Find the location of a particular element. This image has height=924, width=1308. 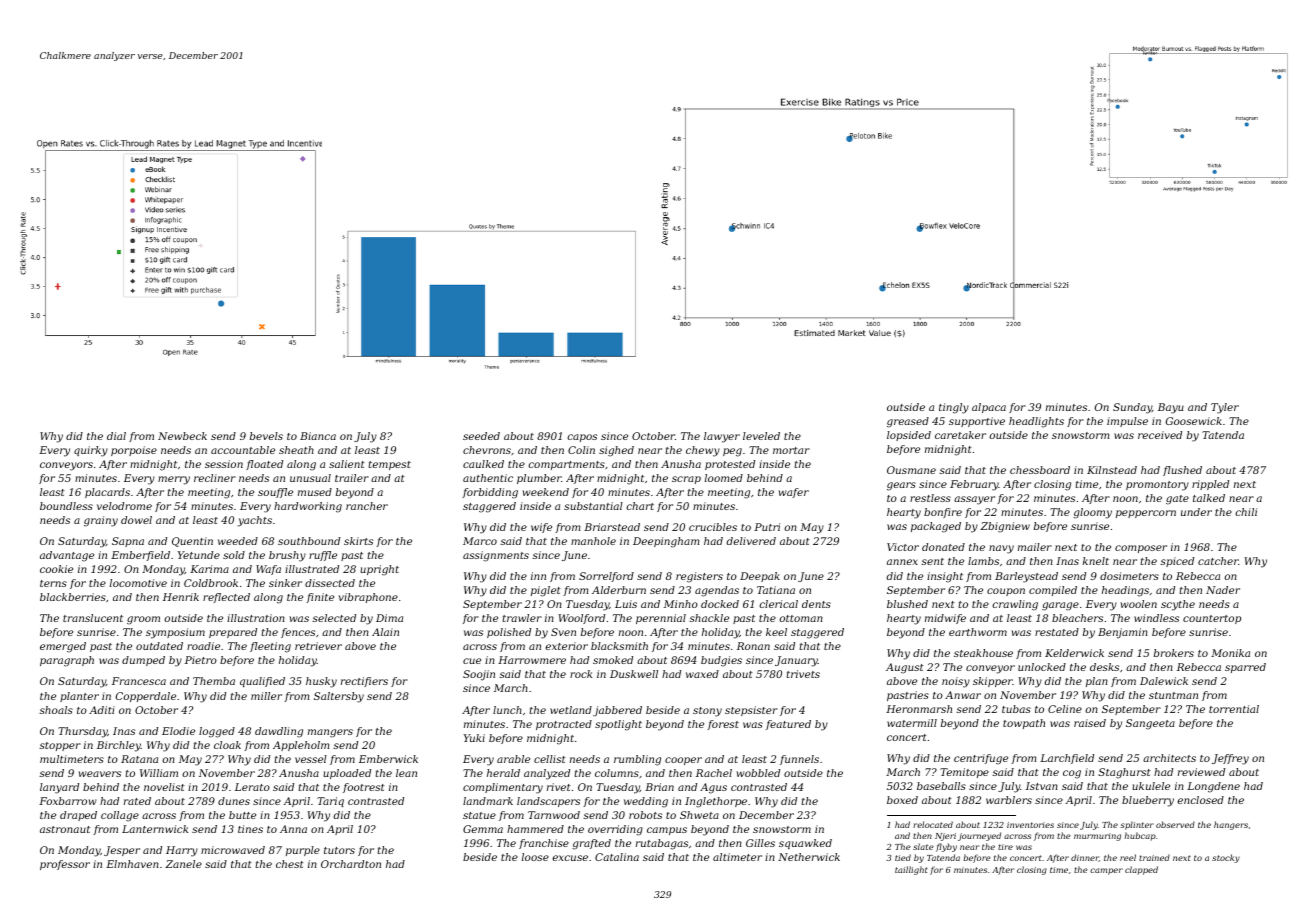

bevels is located at coordinates (266, 436).
